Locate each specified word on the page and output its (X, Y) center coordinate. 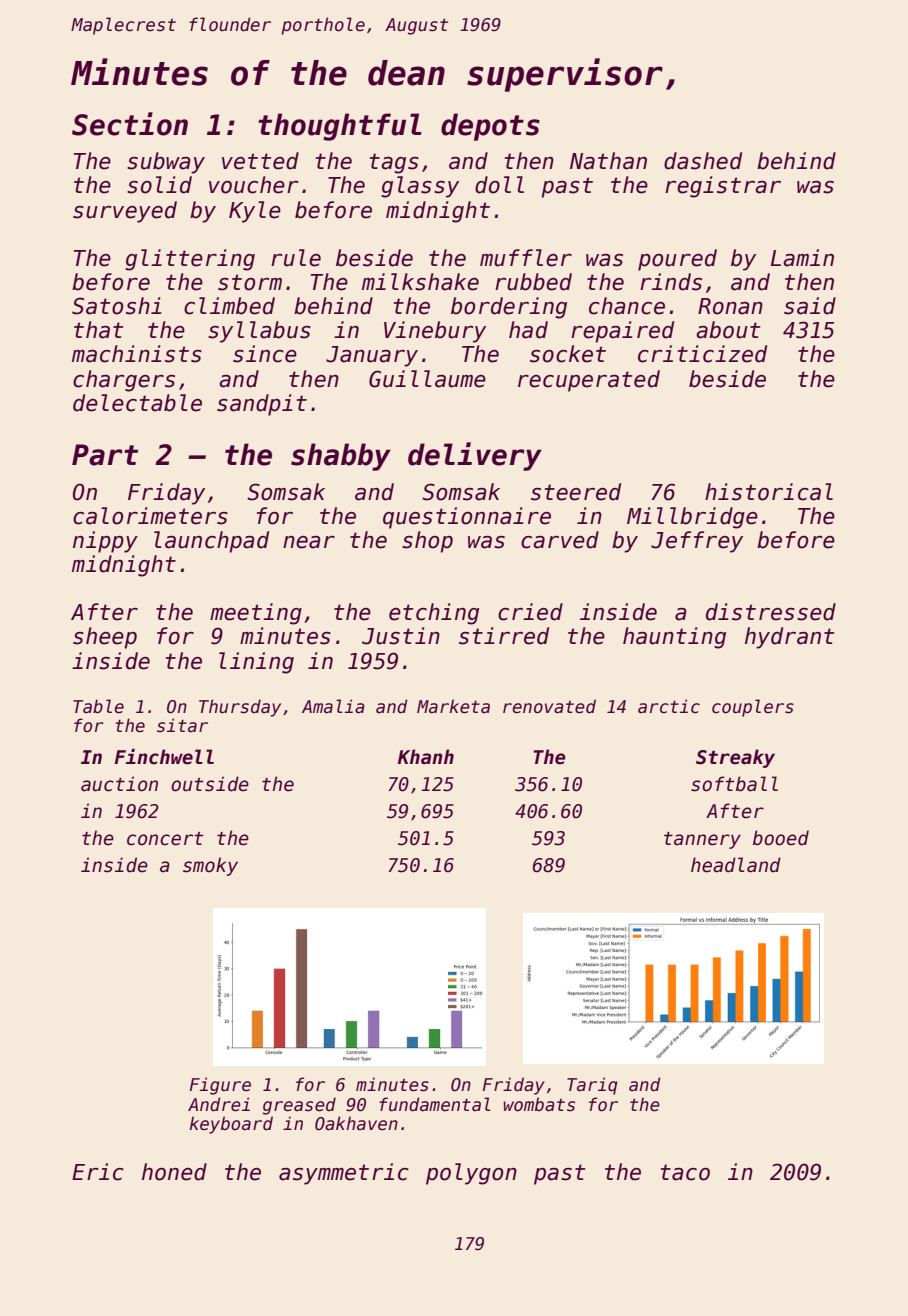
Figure (220, 1086)
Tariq (592, 1086)
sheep (105, 638)
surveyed (125, 212)
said (810, 306)
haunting (674, 638)
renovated (549, 706)
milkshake (420, 282)
